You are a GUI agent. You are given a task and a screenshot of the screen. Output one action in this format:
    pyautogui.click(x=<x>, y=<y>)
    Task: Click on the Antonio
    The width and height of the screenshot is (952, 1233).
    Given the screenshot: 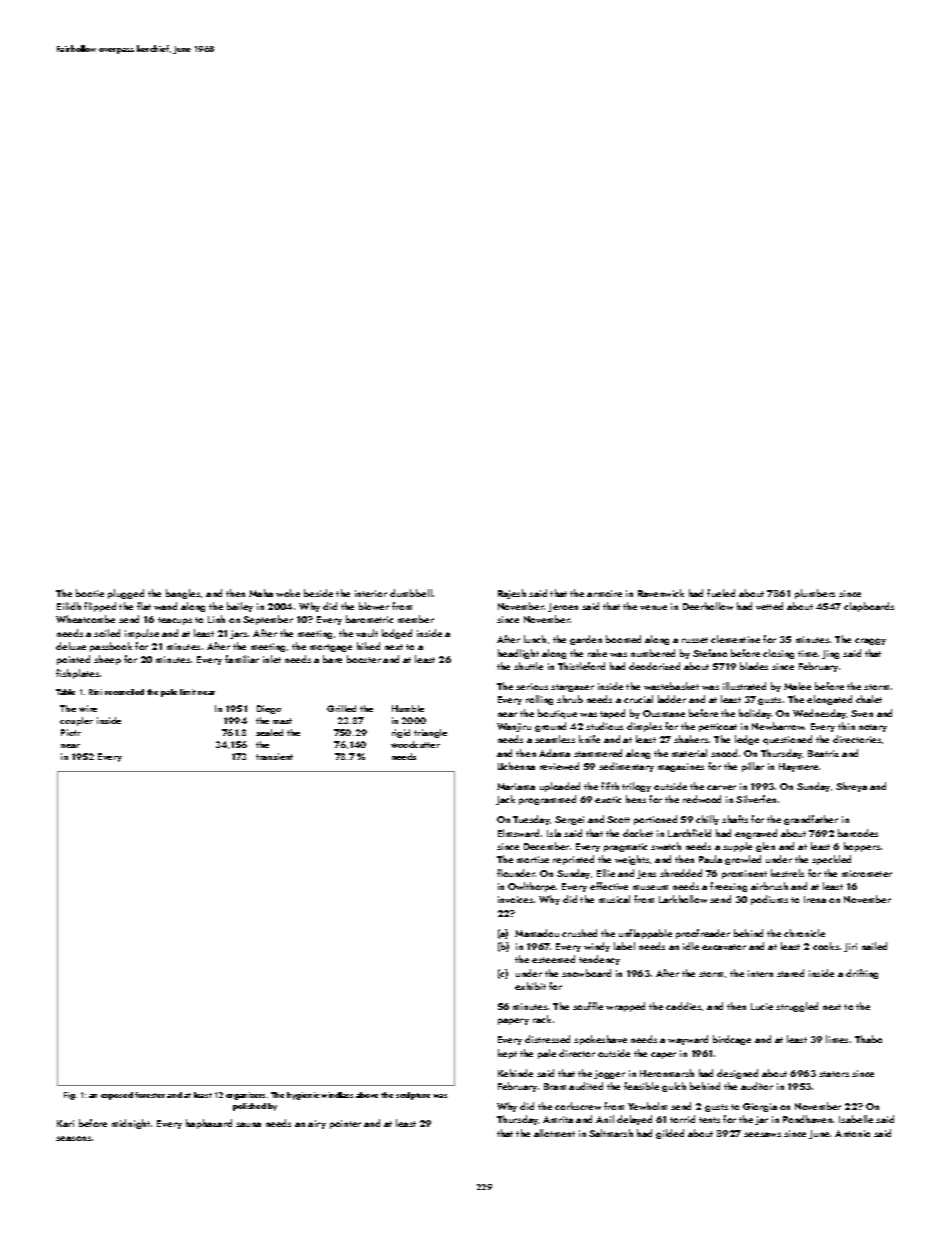 What is the action you would take?
    pyautogui.click(x=852, y=1133)
